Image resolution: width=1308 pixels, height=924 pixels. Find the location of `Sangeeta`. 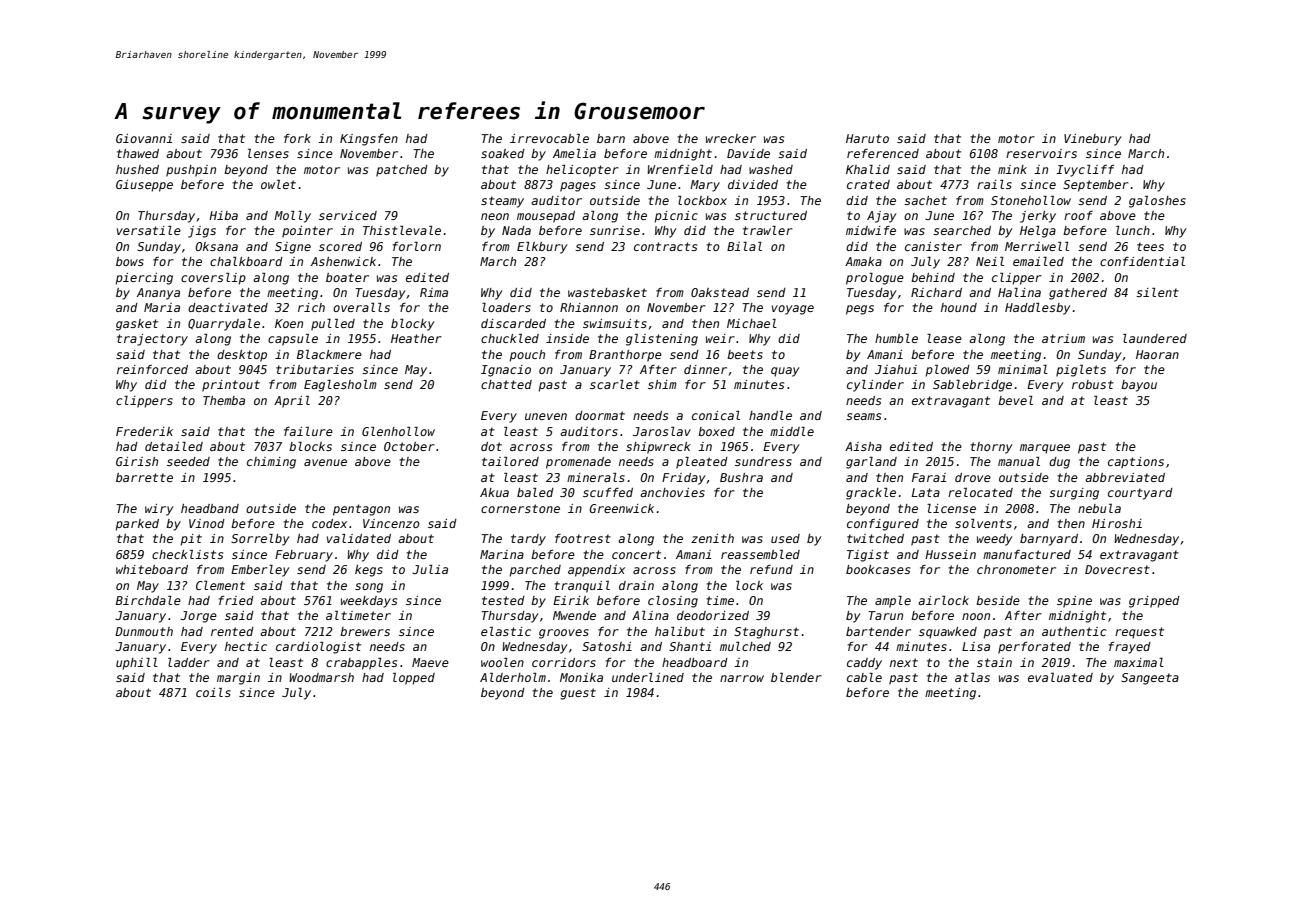

Sangeeta is located at coordinates (1150, 679).
